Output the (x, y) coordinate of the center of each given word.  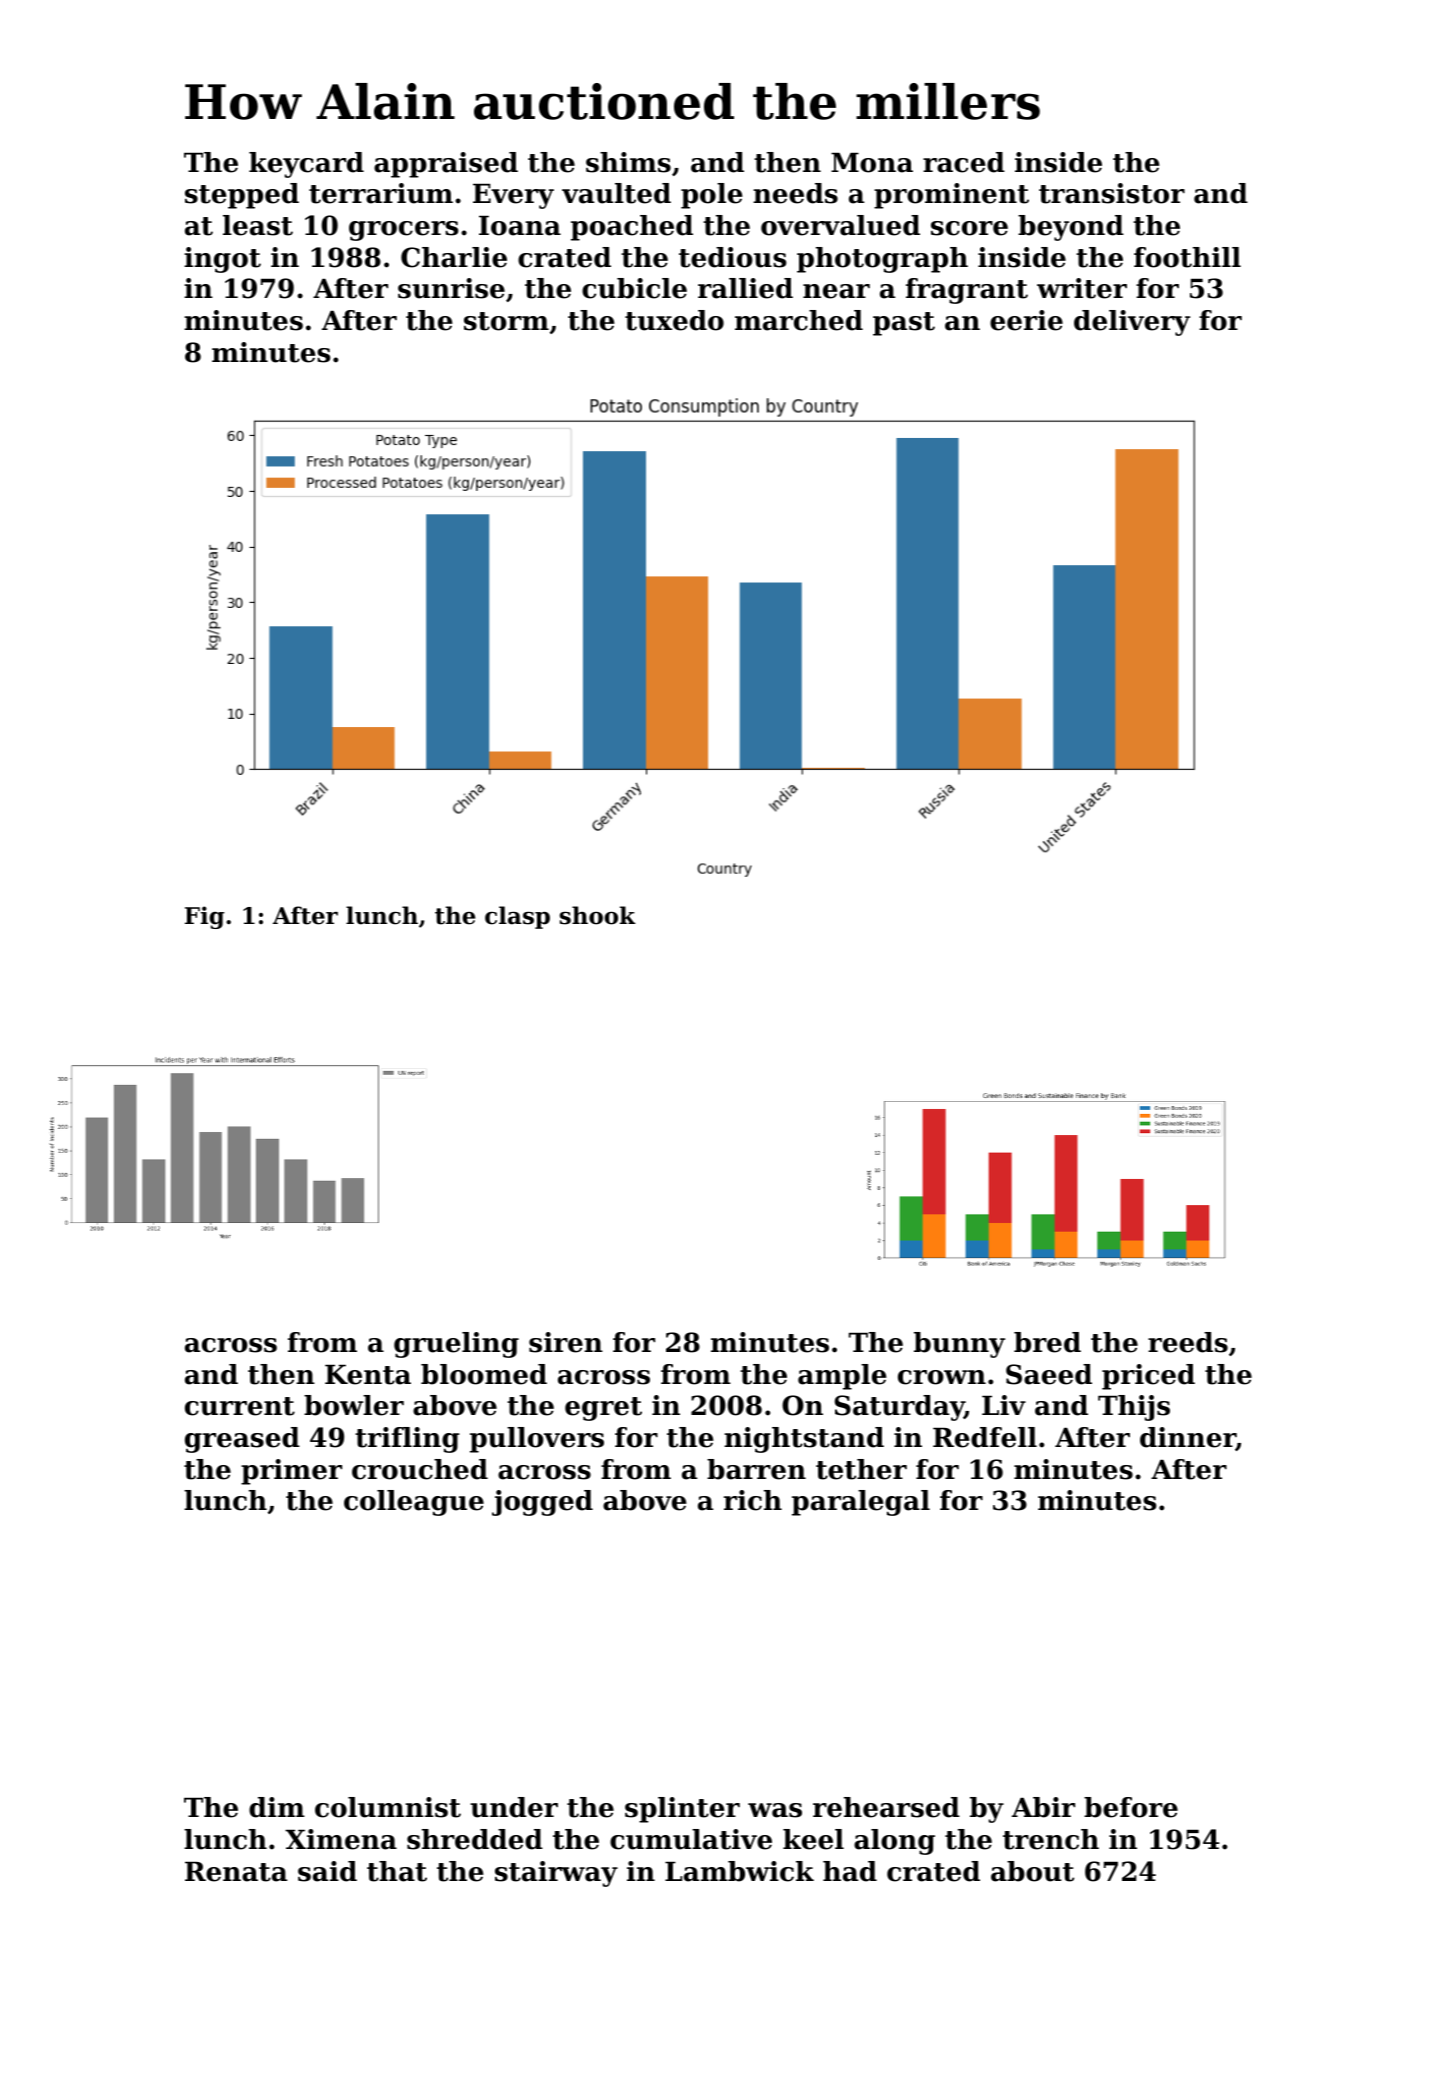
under (514, 1807)
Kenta (368, 1375)
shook (598, 915)
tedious (733, 257)
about (1032, 1871)
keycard (306, 165)
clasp (517, 917)
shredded (475, 1839)
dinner (1188, 1438)
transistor (1112, 193)
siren (566, 1342)
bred (1047, 1342)
